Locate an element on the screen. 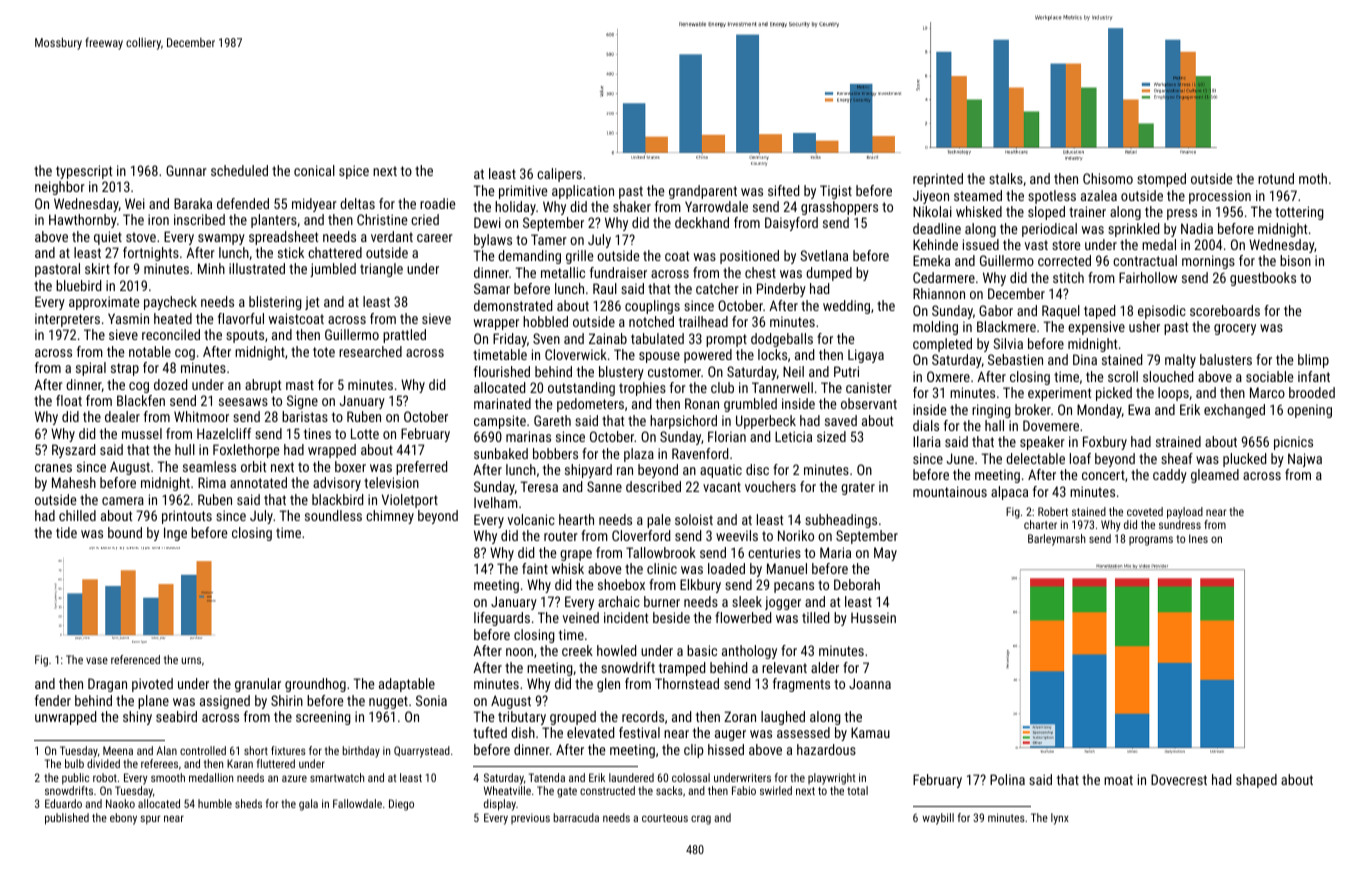  published is located at coordinates (67, 819).
